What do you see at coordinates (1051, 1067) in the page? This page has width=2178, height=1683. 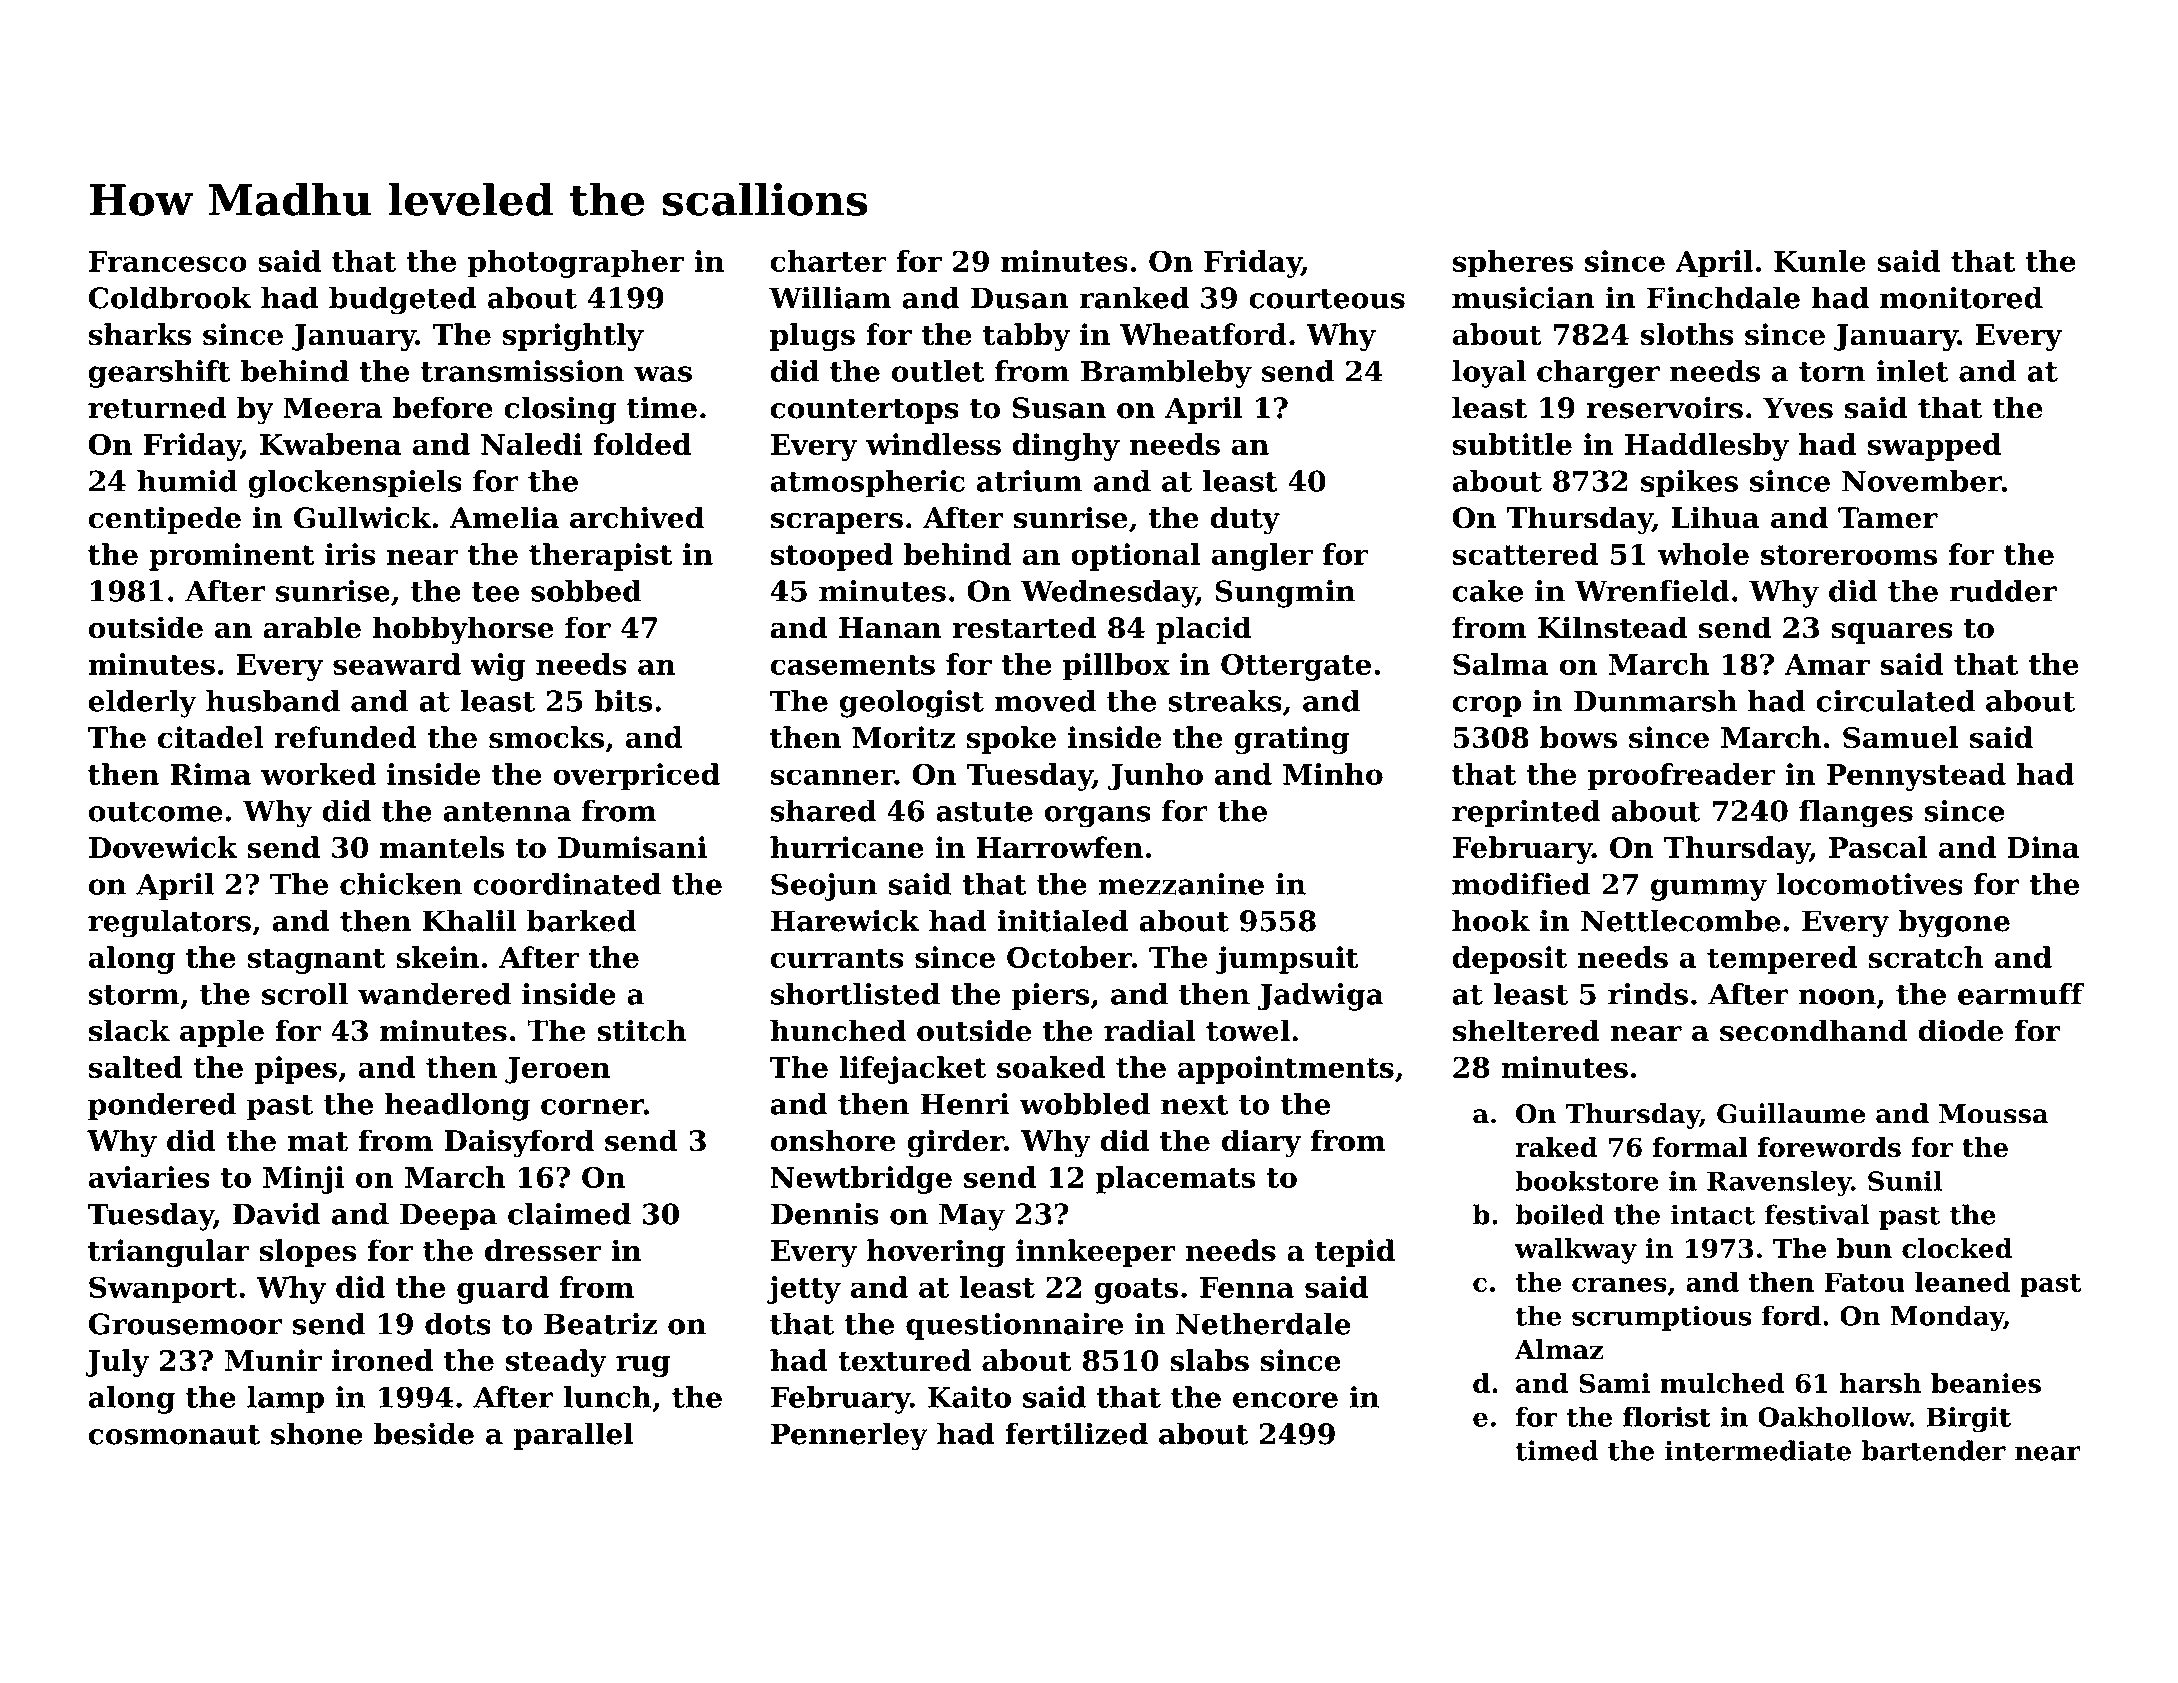 I see `soaked` at bounding box center [1051, 1067].
